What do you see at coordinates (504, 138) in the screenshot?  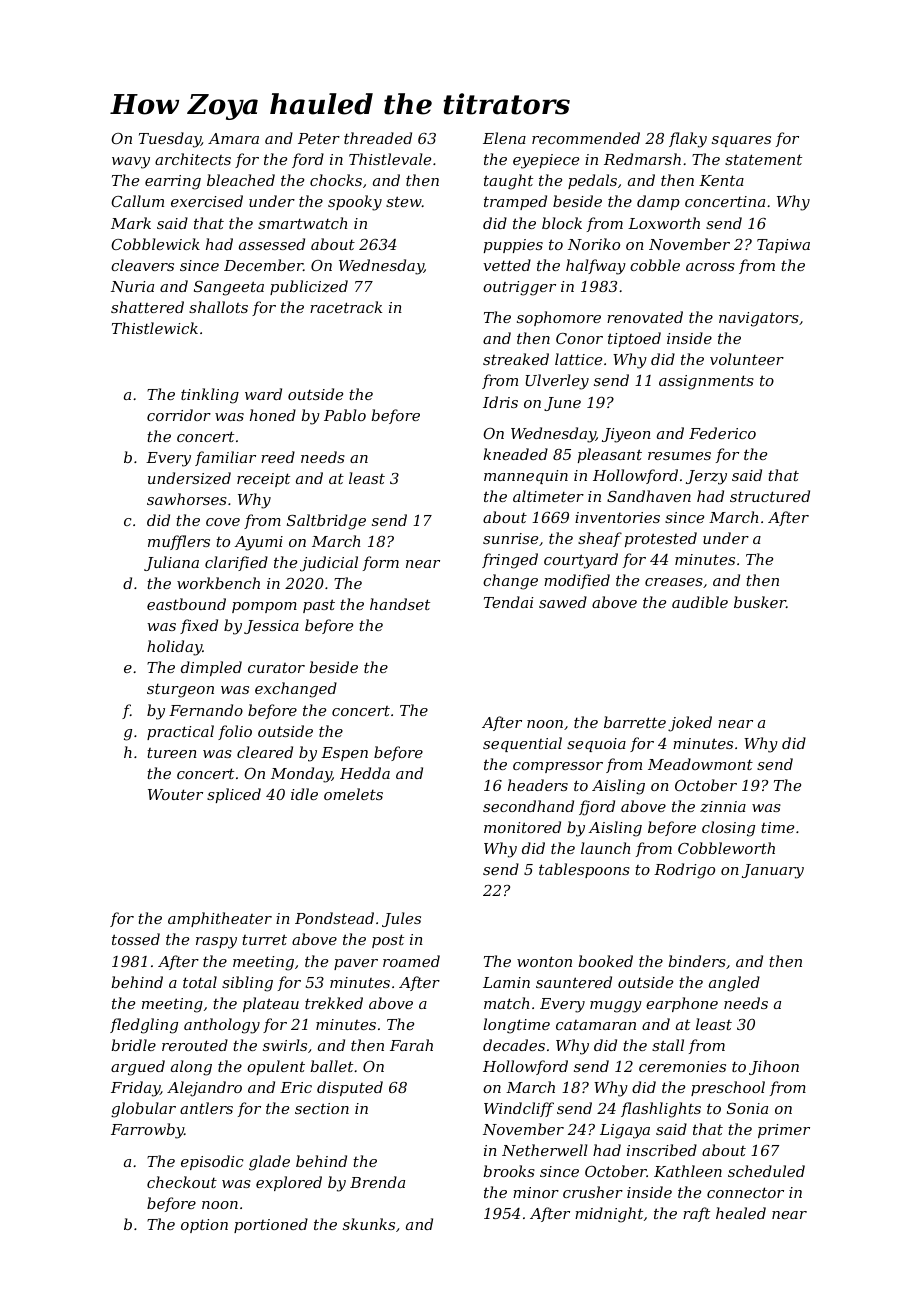 I see `Elena` at bounding box center [504, 138].
